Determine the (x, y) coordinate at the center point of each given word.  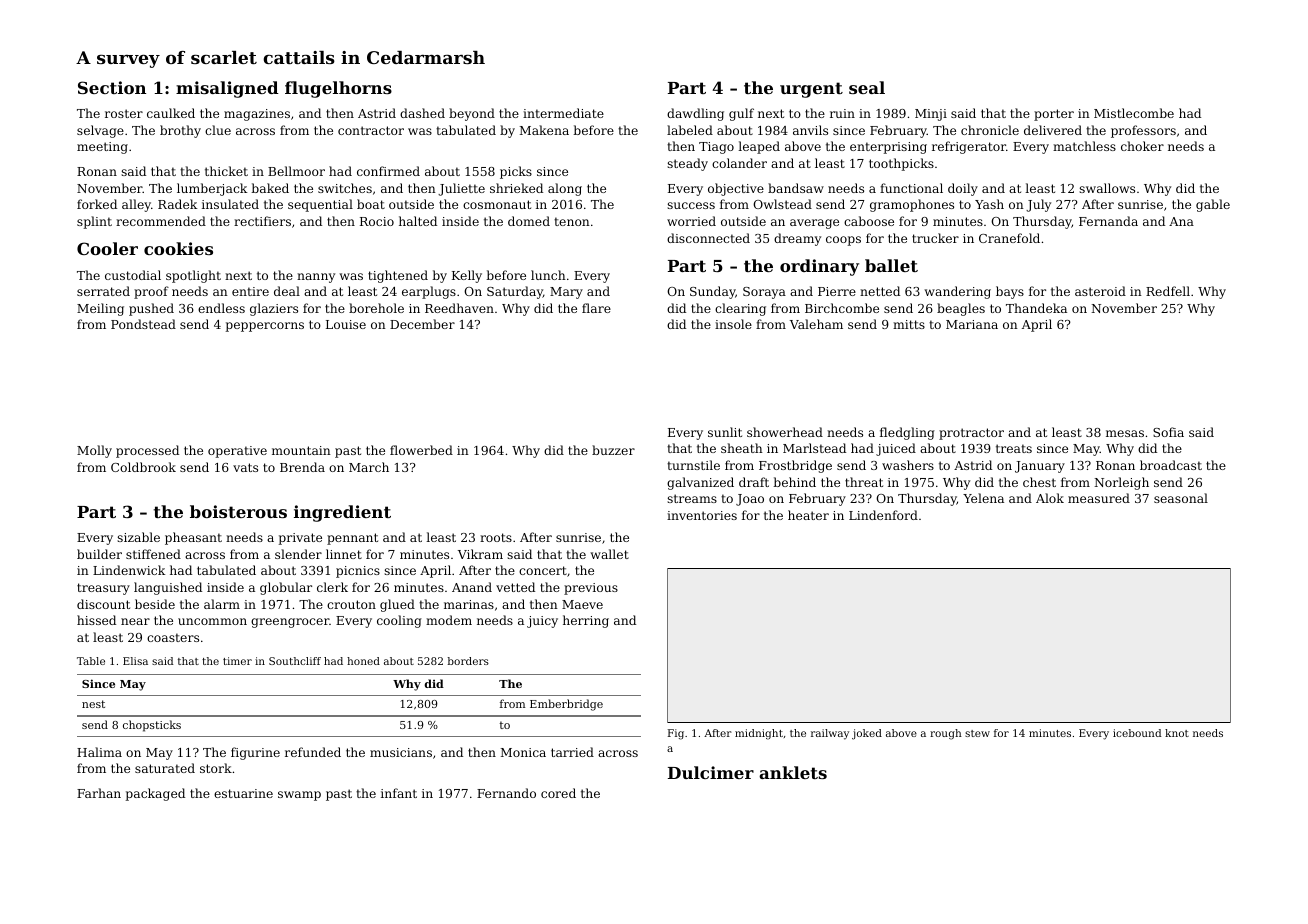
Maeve (582, 604)
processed (147, 451)
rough (946, 734)
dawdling (695, 114)
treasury (103, 589)
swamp (299, 796)
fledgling (907, 433)
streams (692, 498)
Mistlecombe (1134, 113)
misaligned (227, 89)
